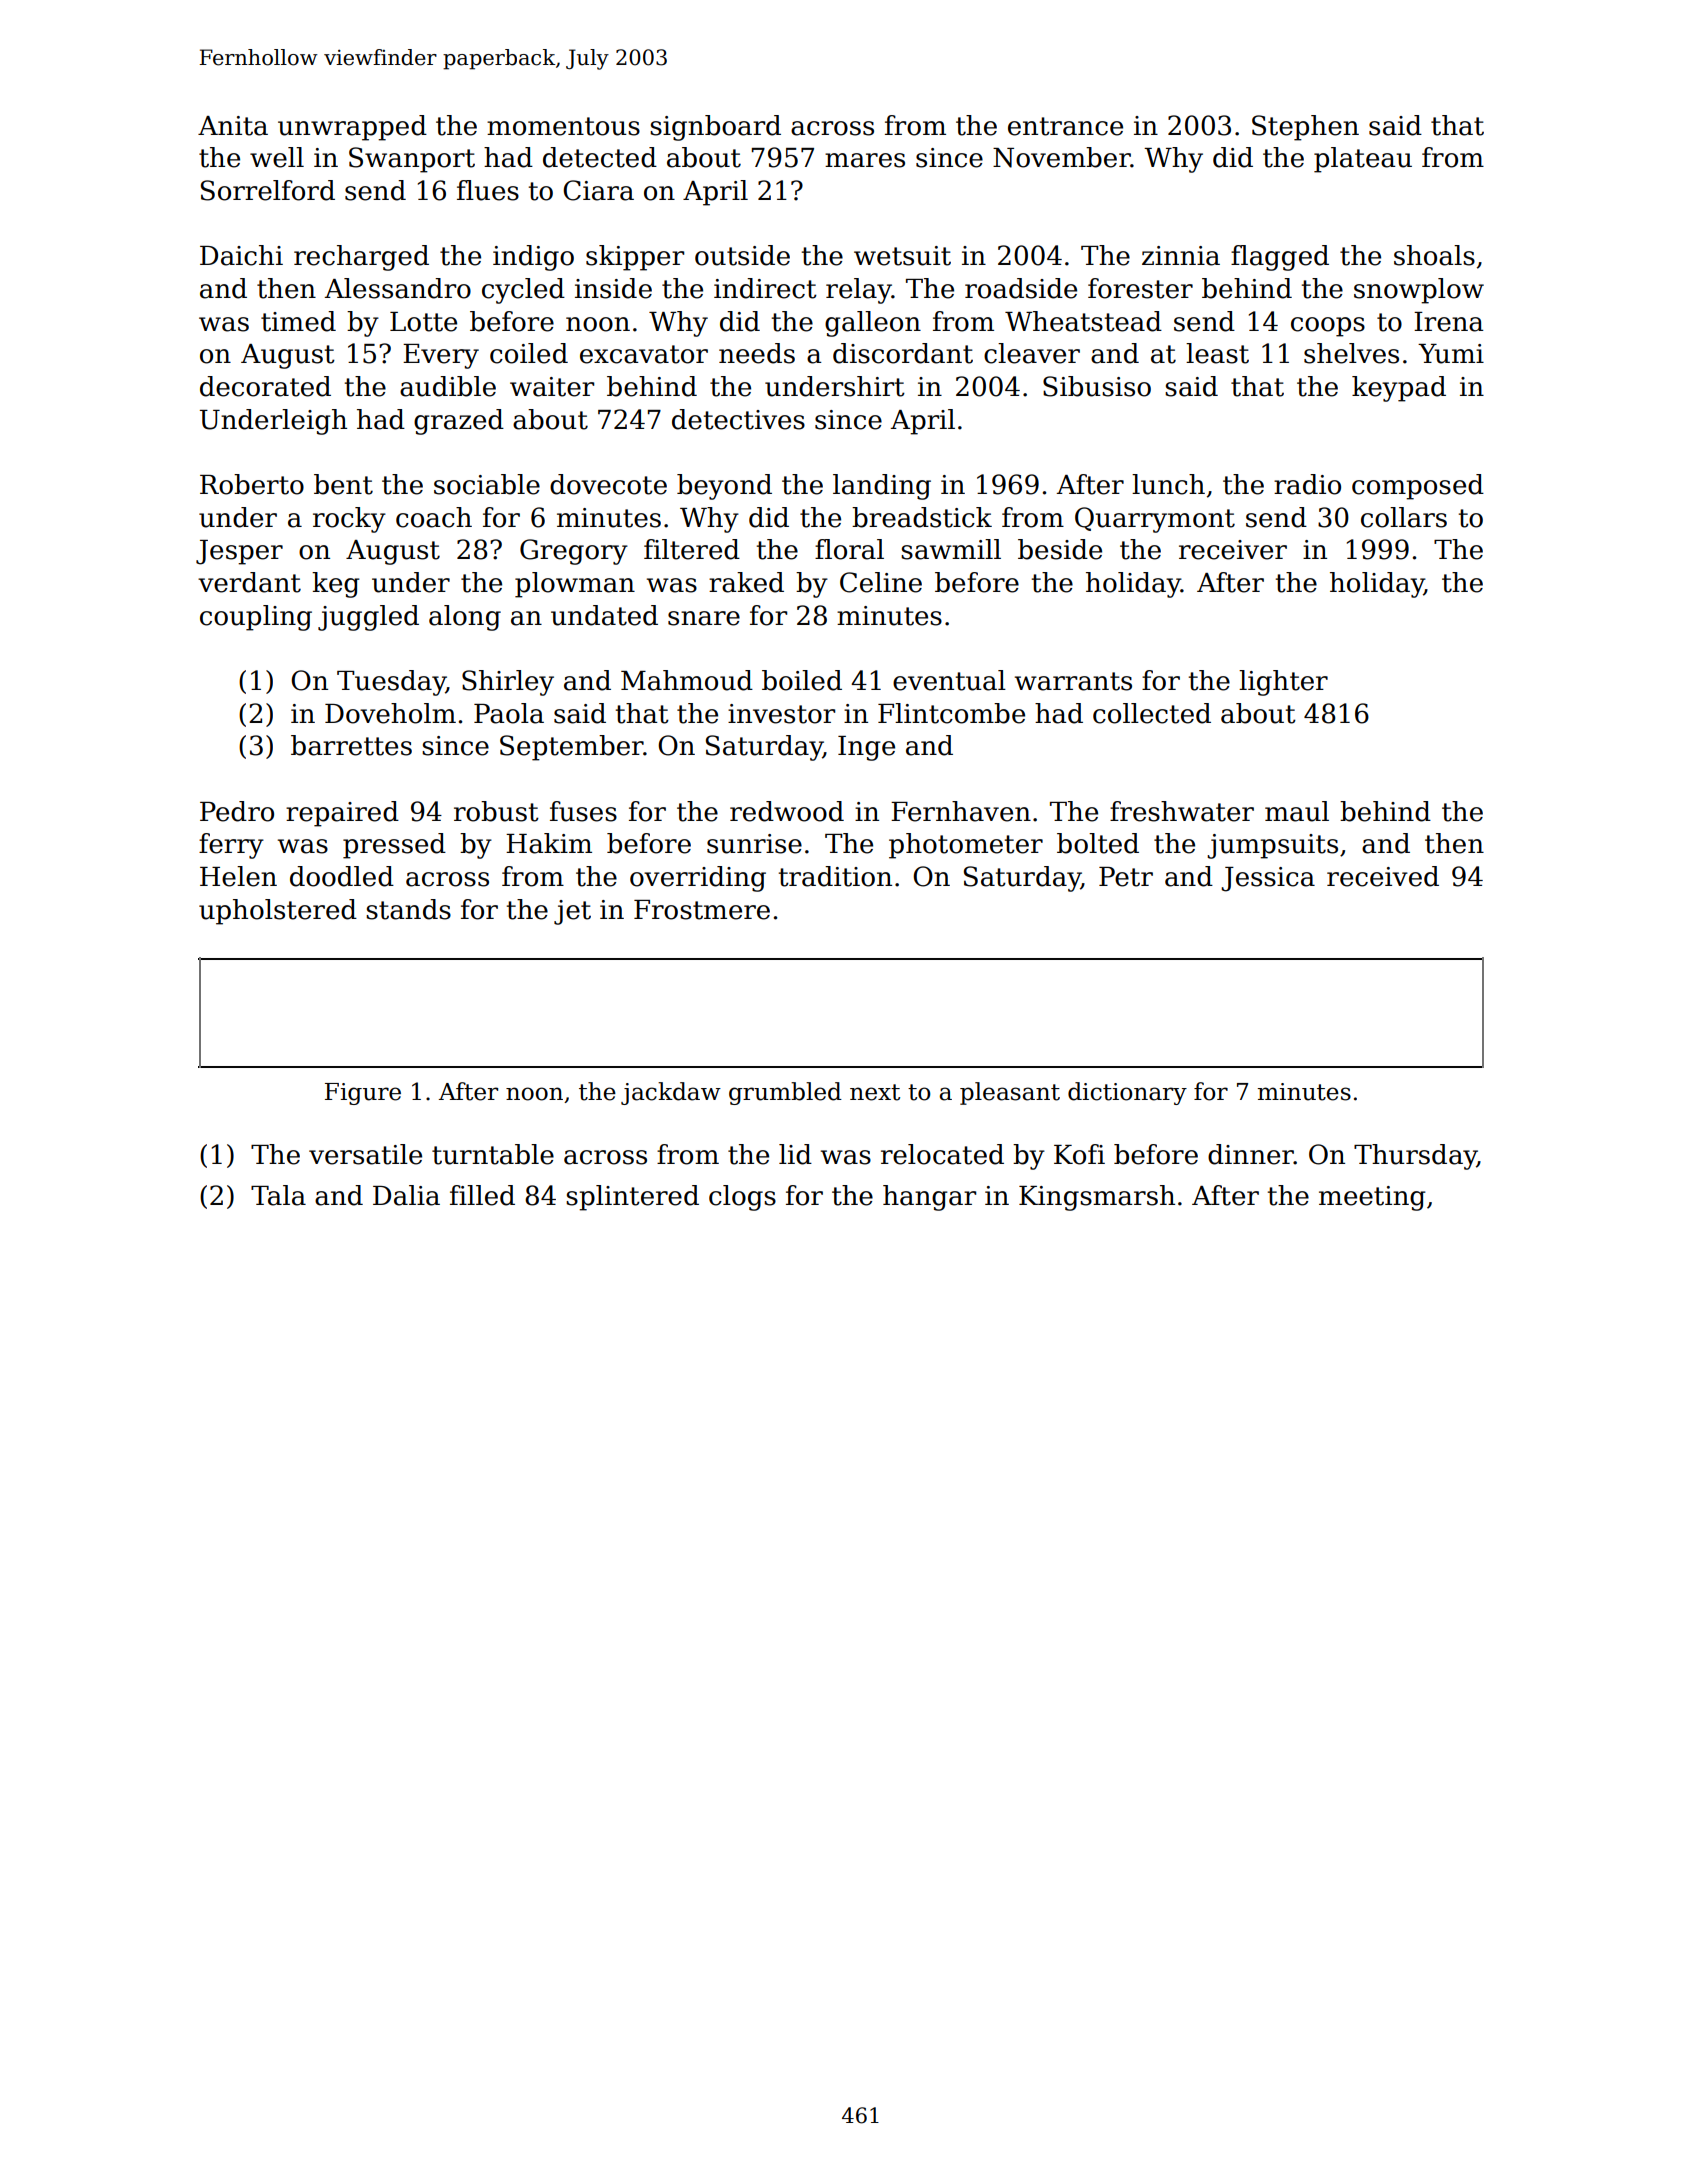  What do you see at coordinates (881, 582) in the screenshot?
I see `Celine` at bounding box center [881, 582].
